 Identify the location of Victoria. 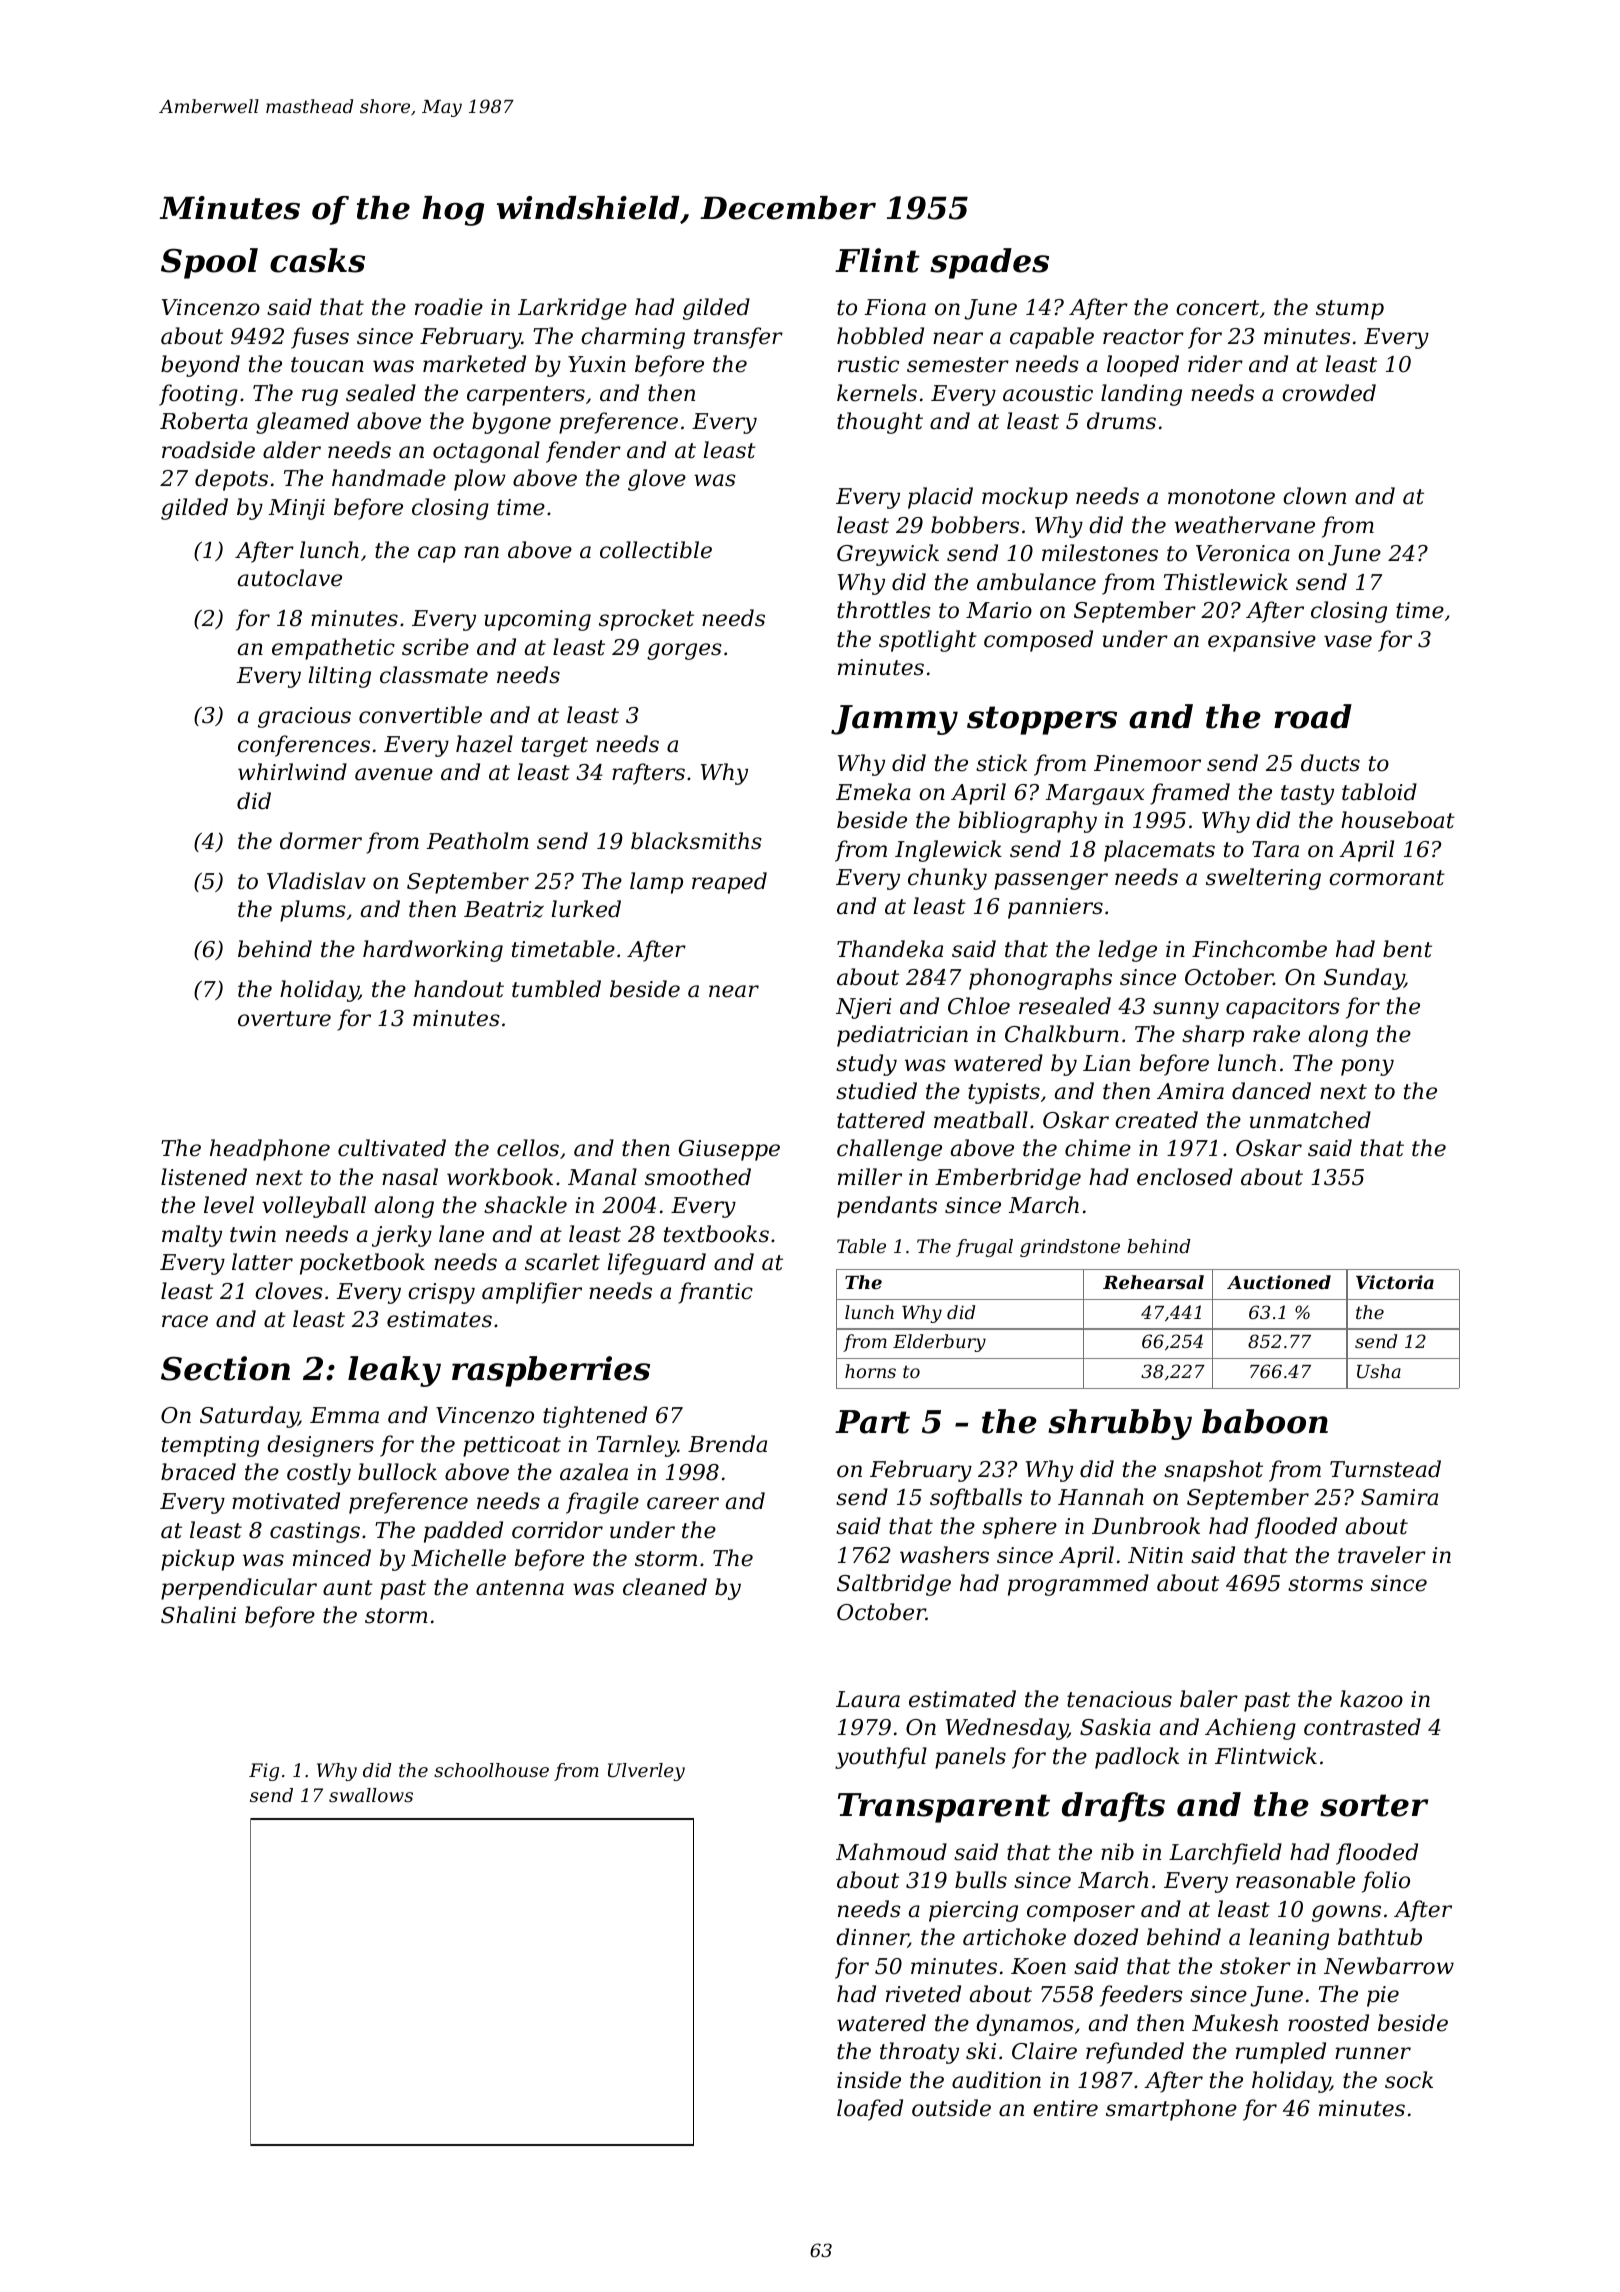
(1395, 1282).
